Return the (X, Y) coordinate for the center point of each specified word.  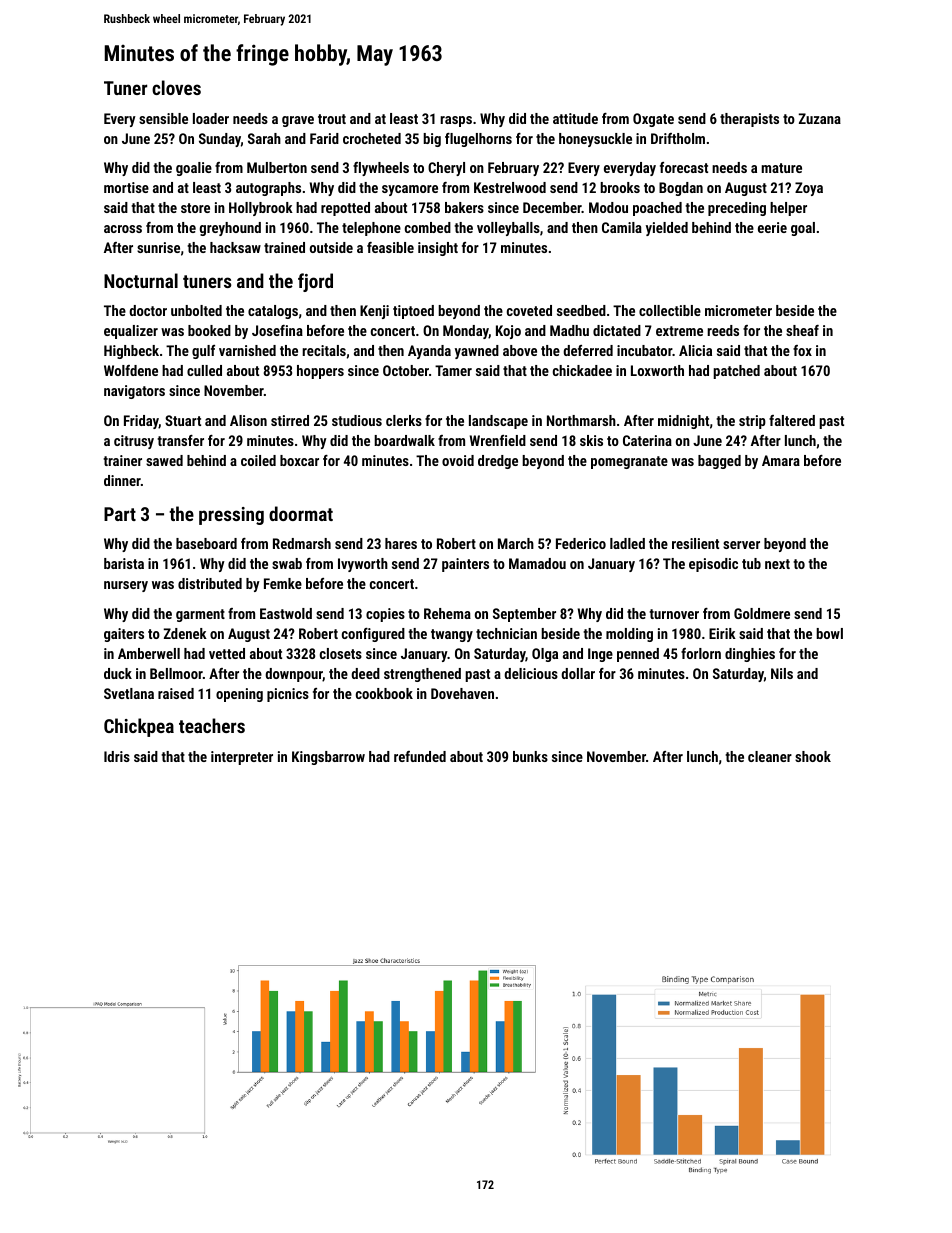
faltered (792, 420)
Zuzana (820, 118)
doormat (301, 513)
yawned (477, 352)
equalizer (131, 332)
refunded (420, 756)
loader (211, 118)
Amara (781, 460)
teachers (212, 725)
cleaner (770, 756)
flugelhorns (478, 140)
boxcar (299, 460)
